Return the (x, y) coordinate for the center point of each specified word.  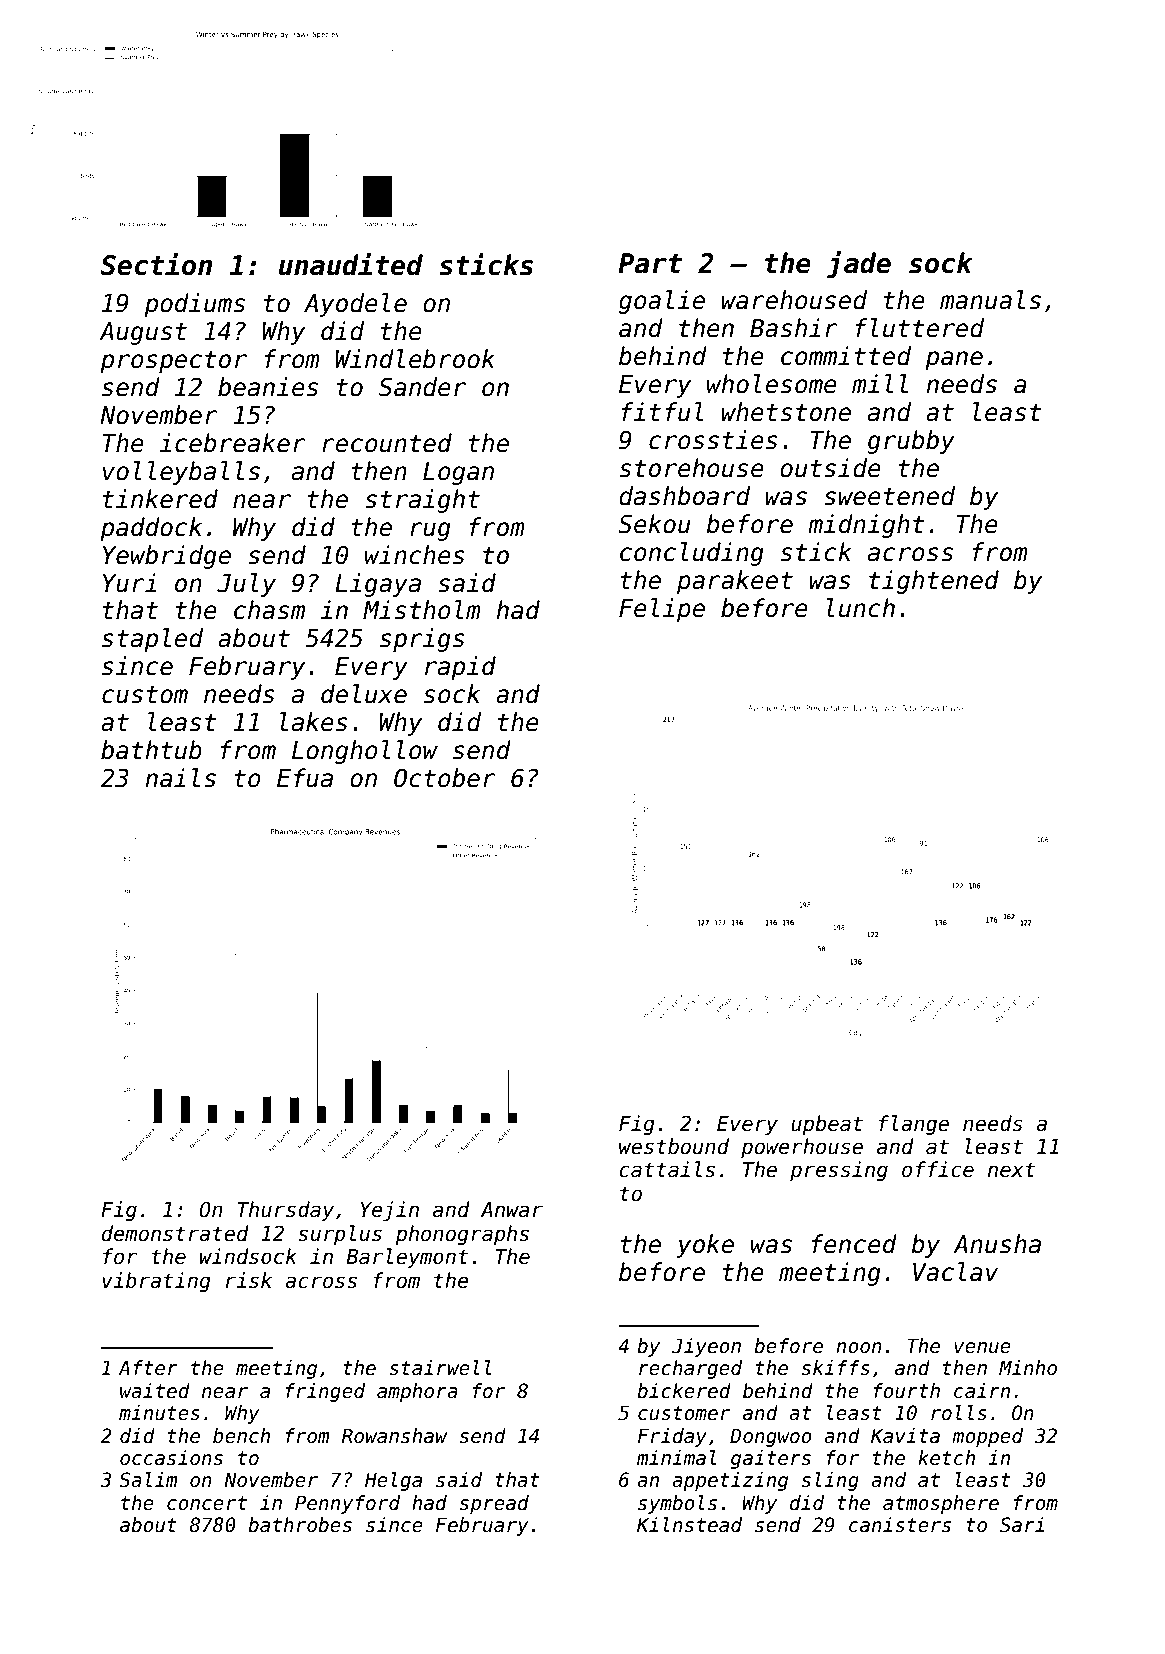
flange (914, 1125)
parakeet (735, 582)
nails (180, 778)
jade (858, 265)
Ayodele (355, 305)
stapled (152, 640)
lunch (860, 608)
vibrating (156, 1282)
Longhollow (365, 752)
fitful (662, 412)
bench (241, 1436)
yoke (705, 1246)
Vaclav (955, 1272)
